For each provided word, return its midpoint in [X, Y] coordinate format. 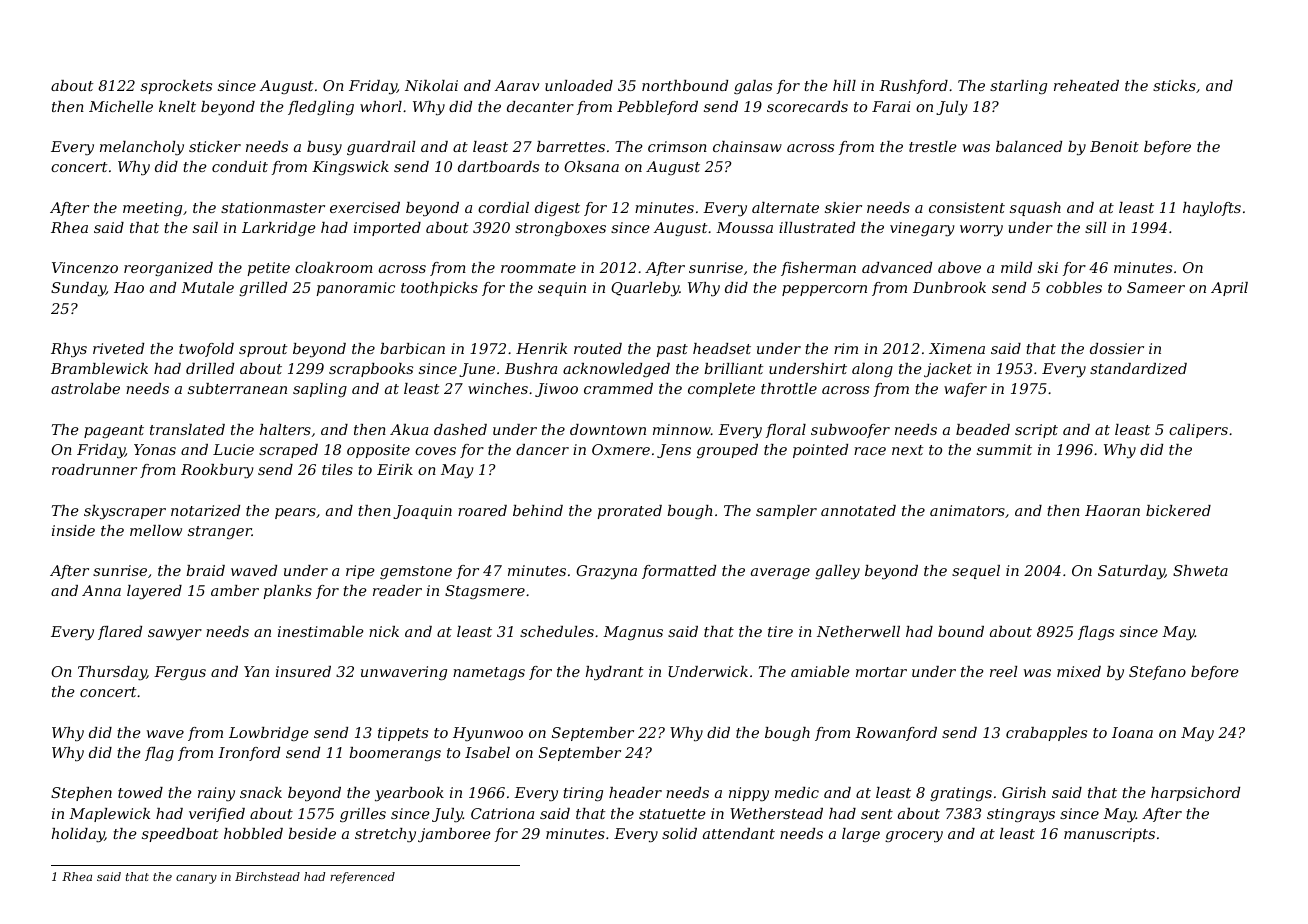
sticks [1174, 85]
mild [1016, 267]
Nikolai [431, 85]
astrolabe [85, 388]
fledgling [321, 108]
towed [140, 792]
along [872, 370]
